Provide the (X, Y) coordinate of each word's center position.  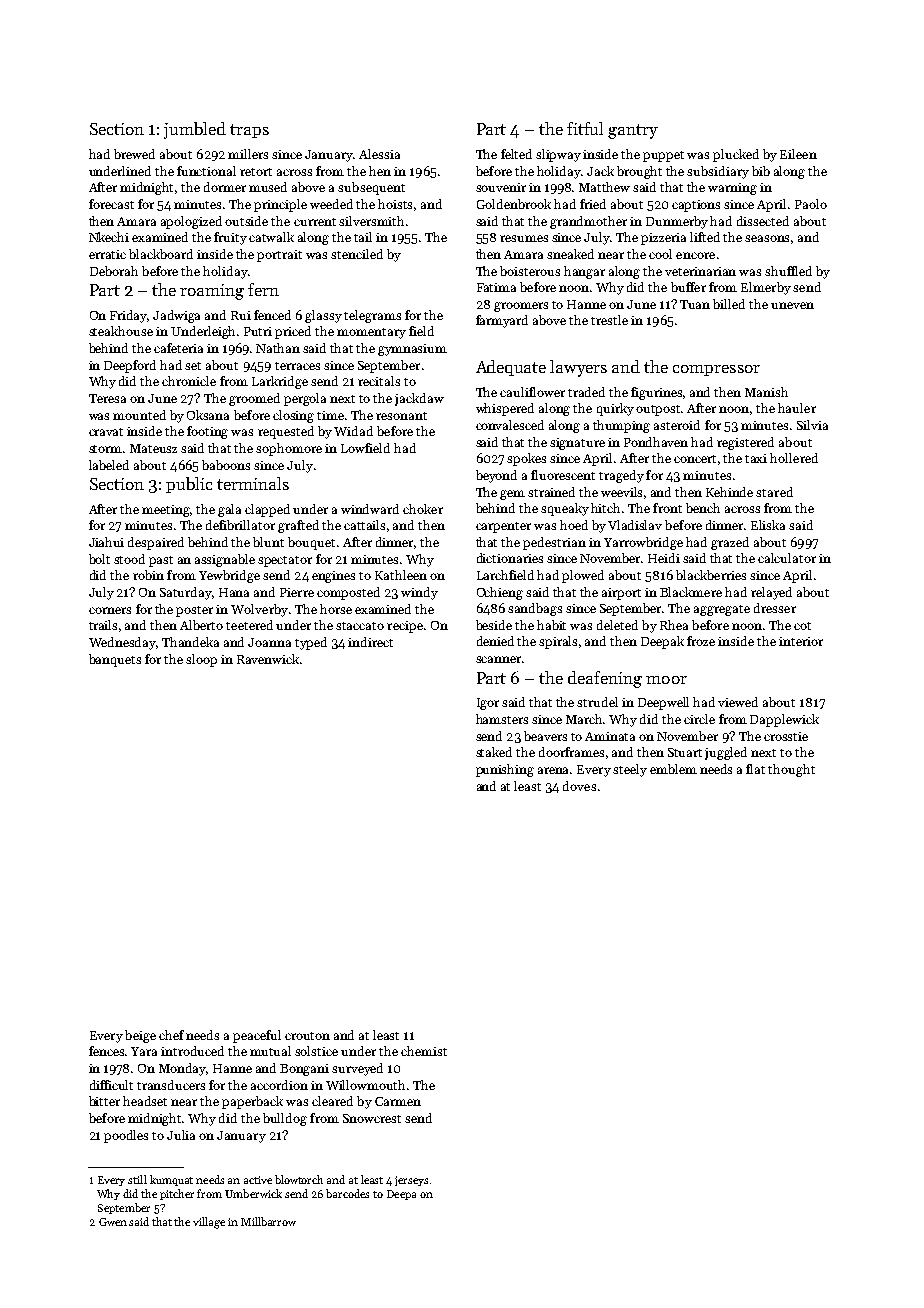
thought (791, 770)
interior (801, 641)
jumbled (195, 130)
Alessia (379, 154)
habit (551, 625)
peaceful (257, 1036)
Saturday (186, 593)
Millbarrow (268, 1221)
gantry (633, 131)
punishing (505, 770)
